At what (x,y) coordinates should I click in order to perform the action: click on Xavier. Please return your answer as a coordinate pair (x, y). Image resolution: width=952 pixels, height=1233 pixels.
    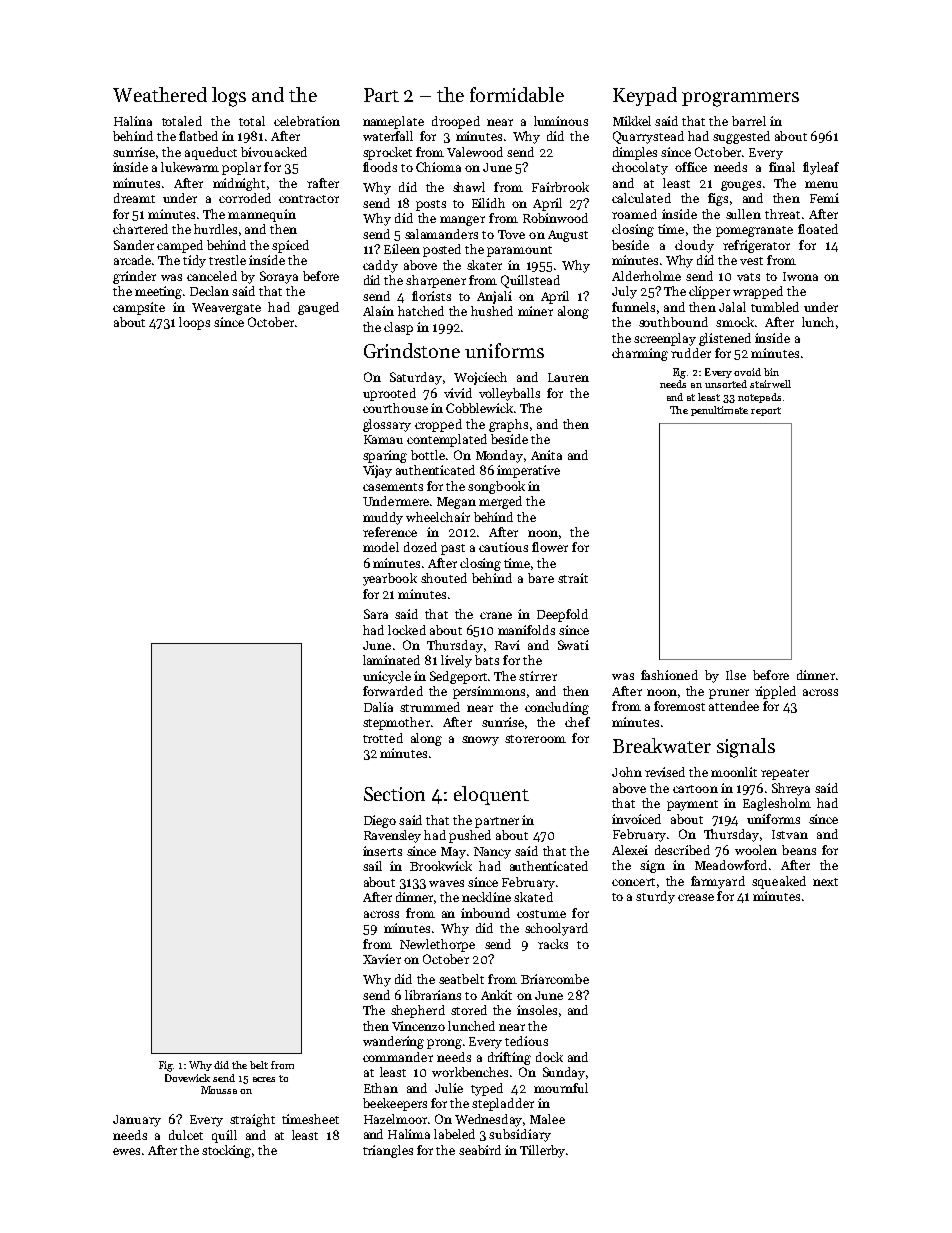
    Looking at the image, I should click on (382, 959).
